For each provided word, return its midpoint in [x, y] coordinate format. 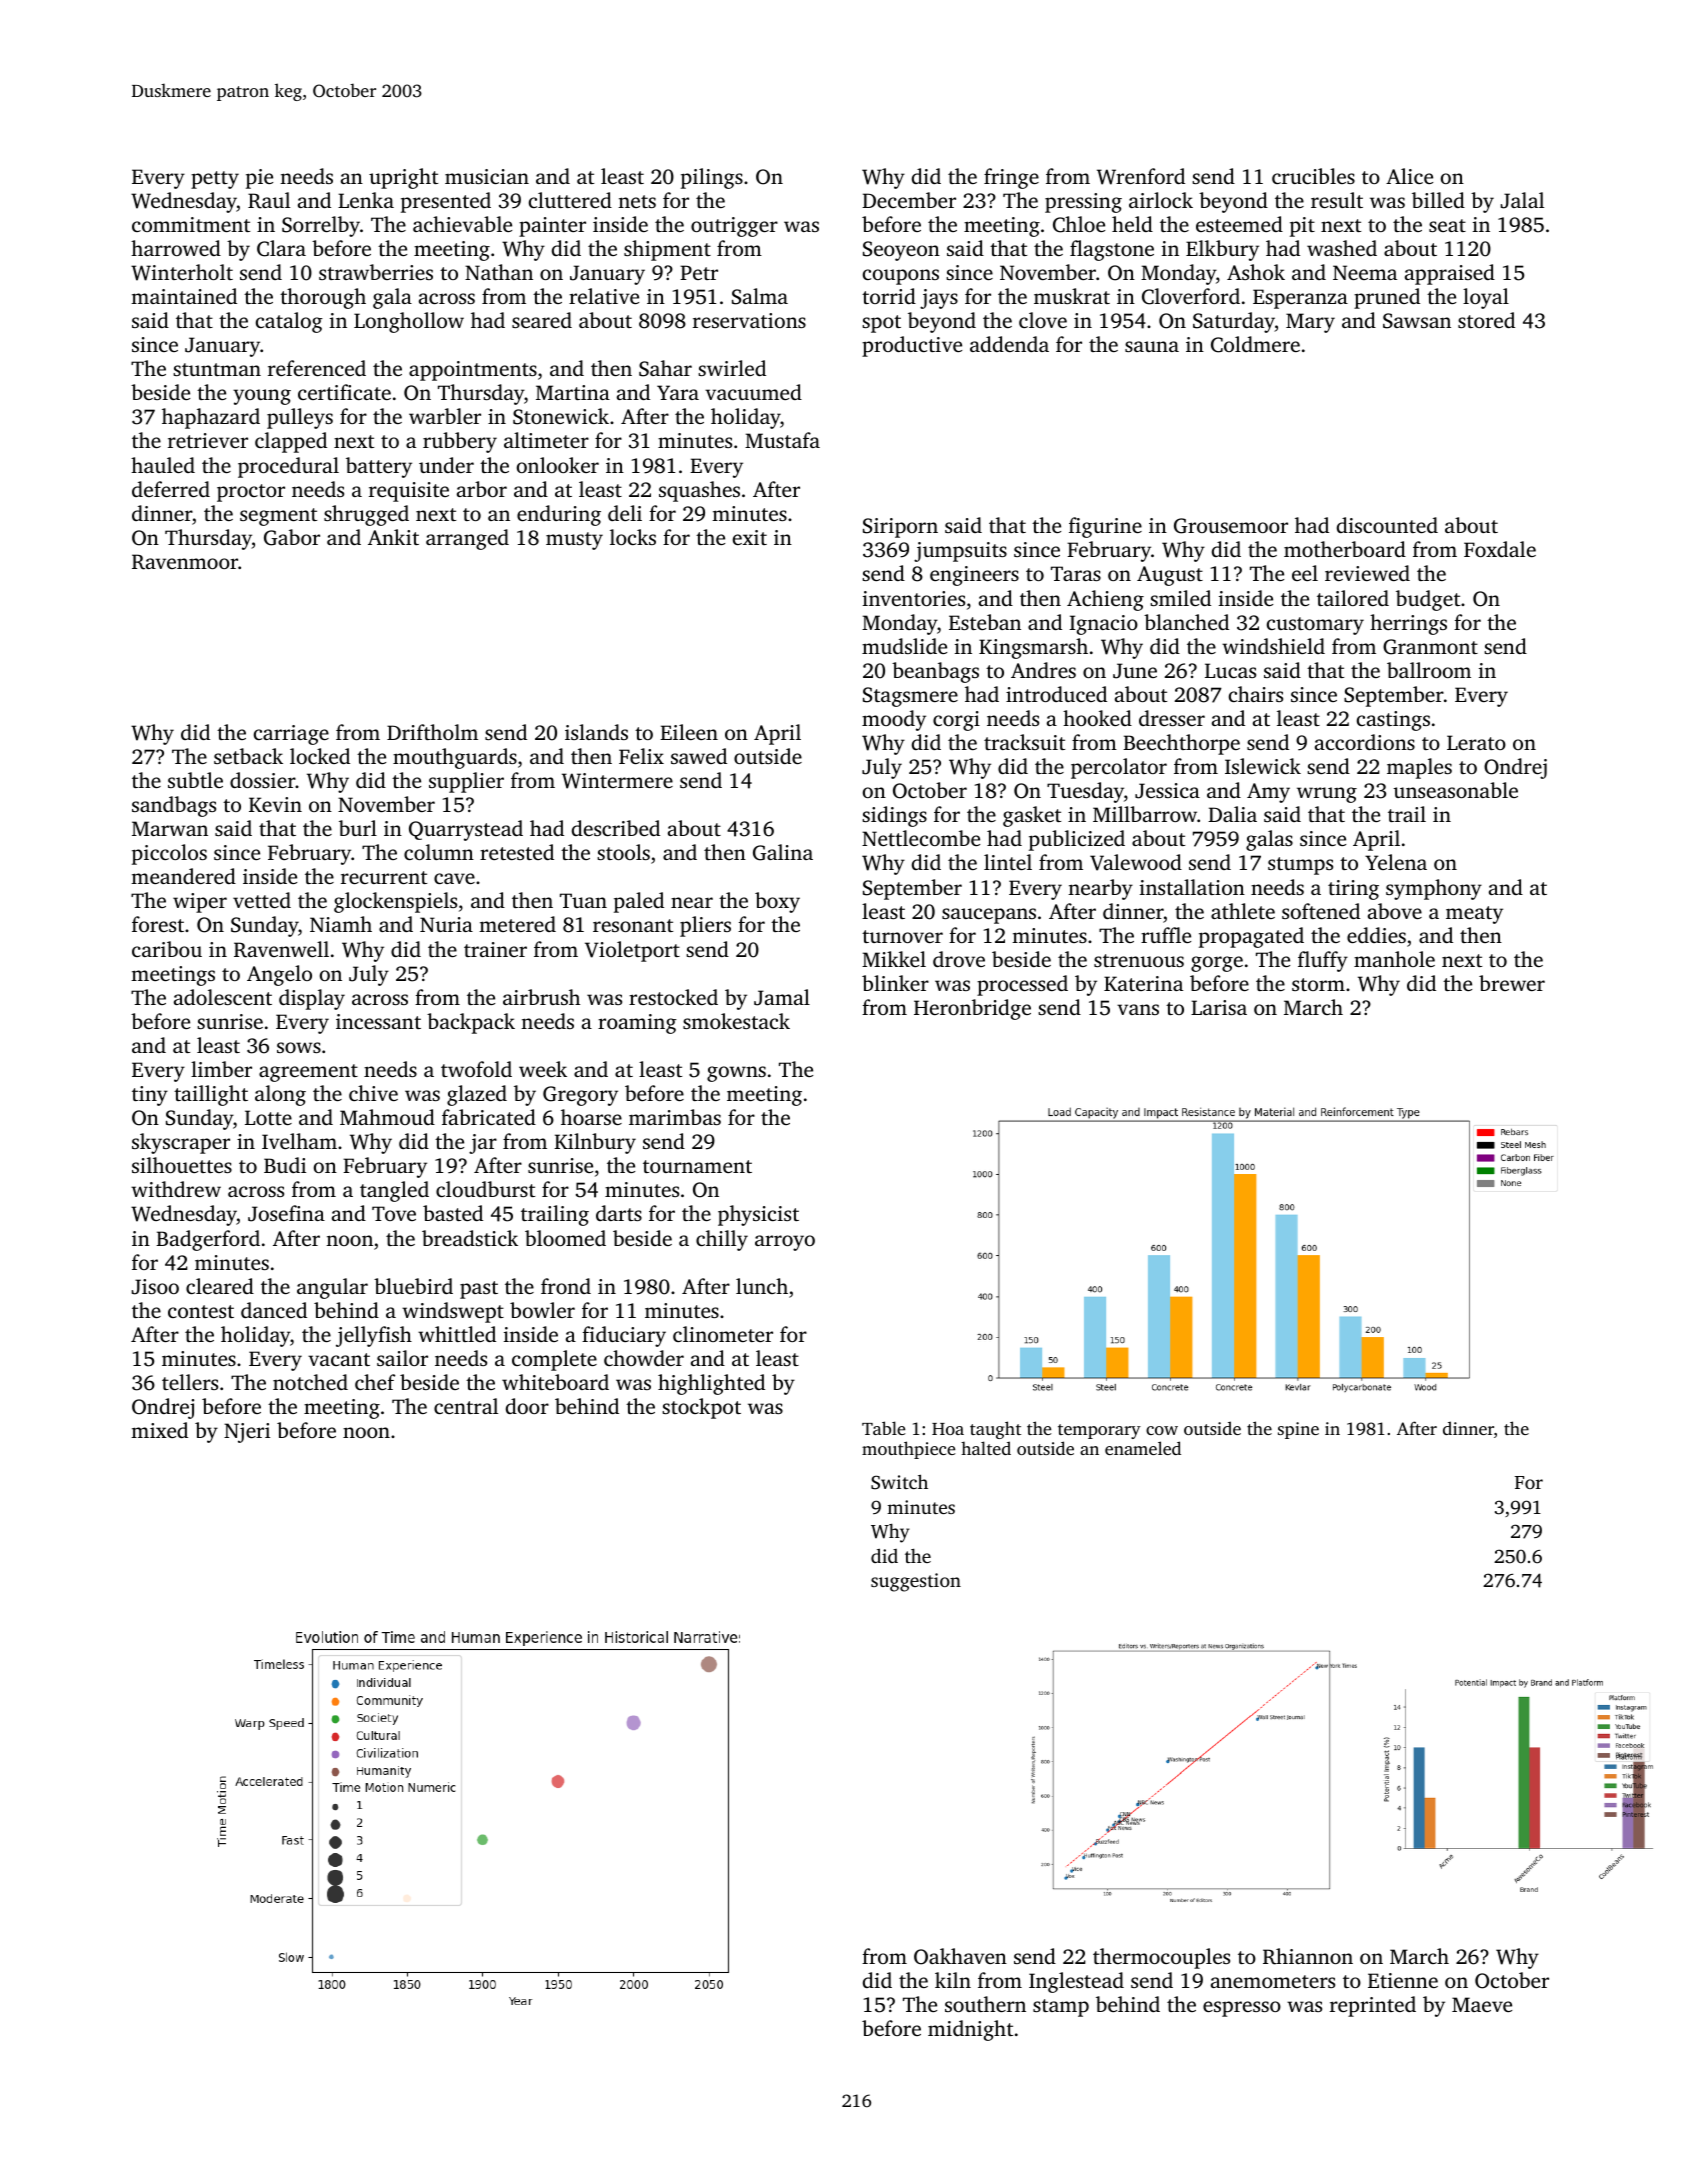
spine [1298, 1430]
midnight [970, 2030]
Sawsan [1417, 321]
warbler [445, 416]
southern [985, 2004]
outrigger [734, 227]
